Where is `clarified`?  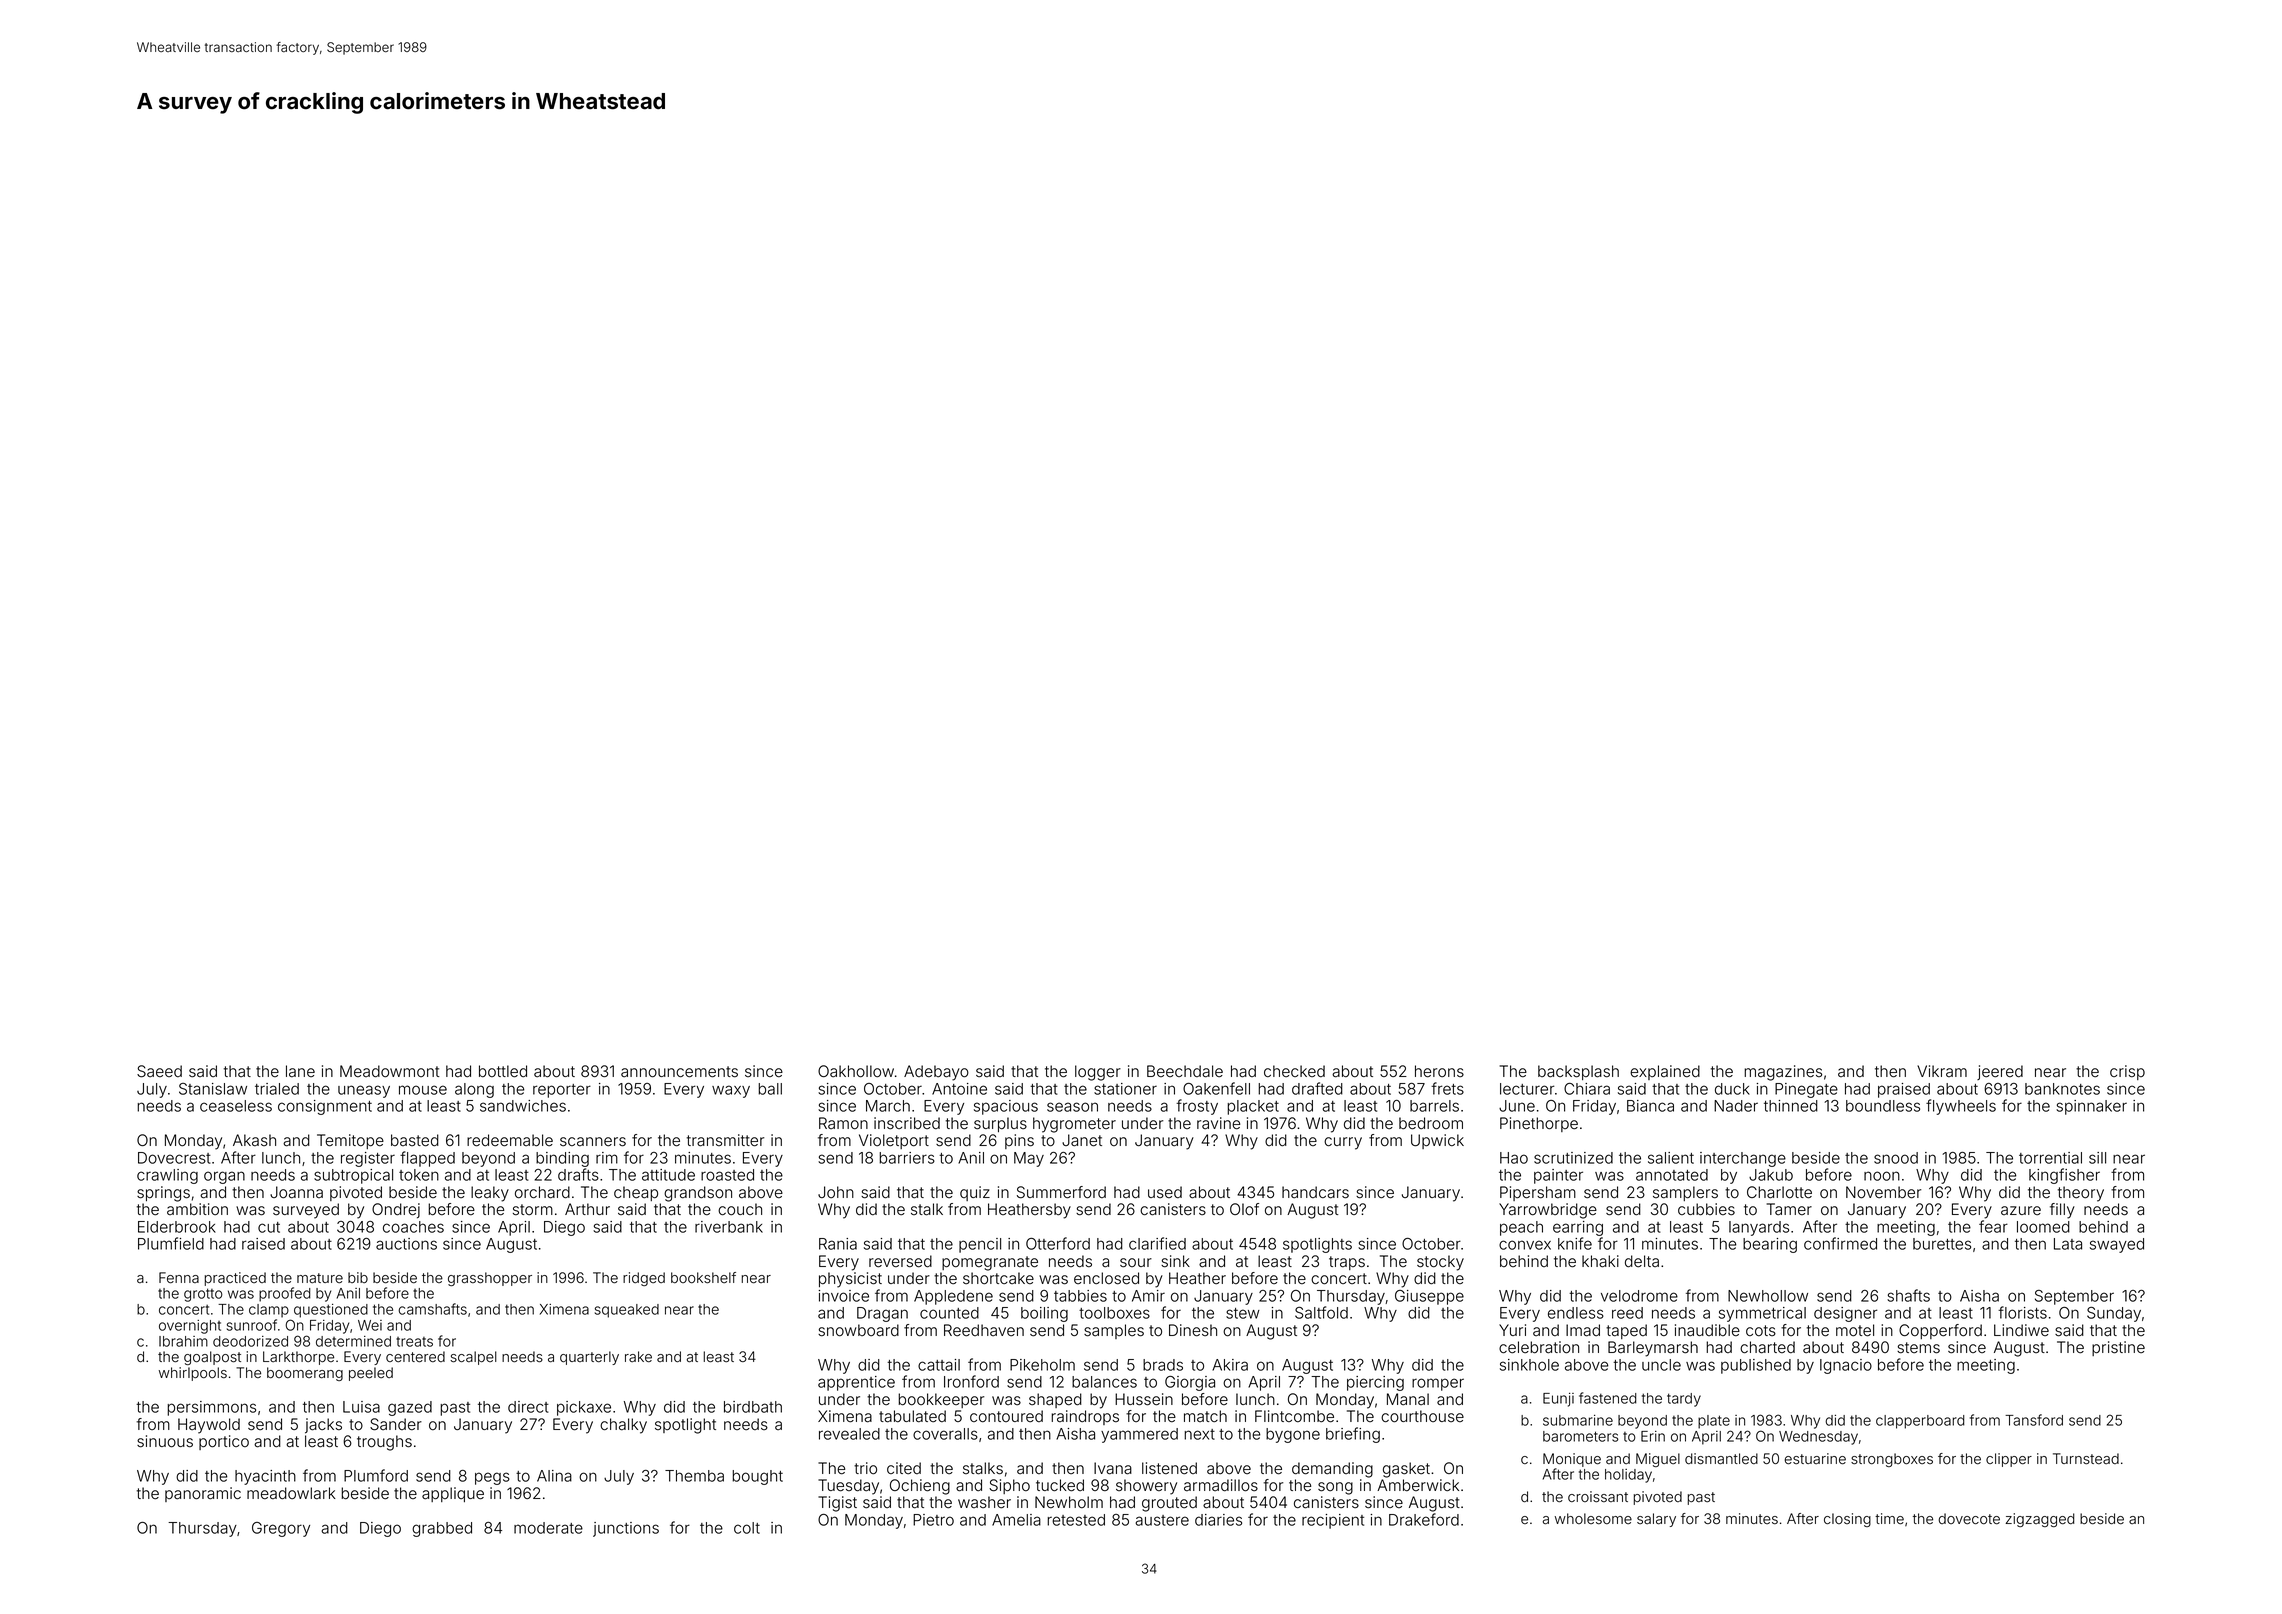
clarified is located at coordinates (1157, 1243).
